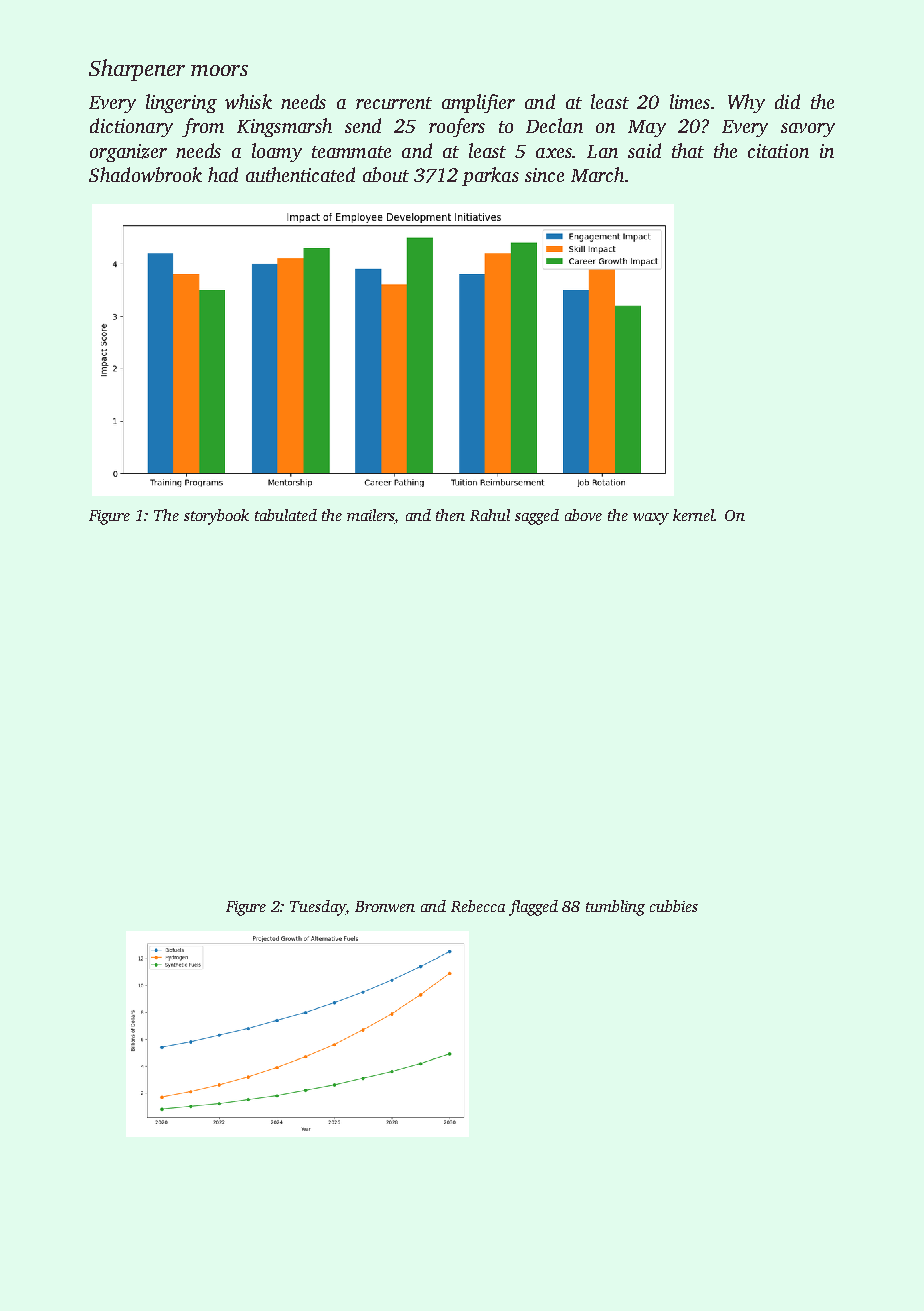  Describe the element at coordinates (490, 515) in the image. I see `Rahul` at that location.
